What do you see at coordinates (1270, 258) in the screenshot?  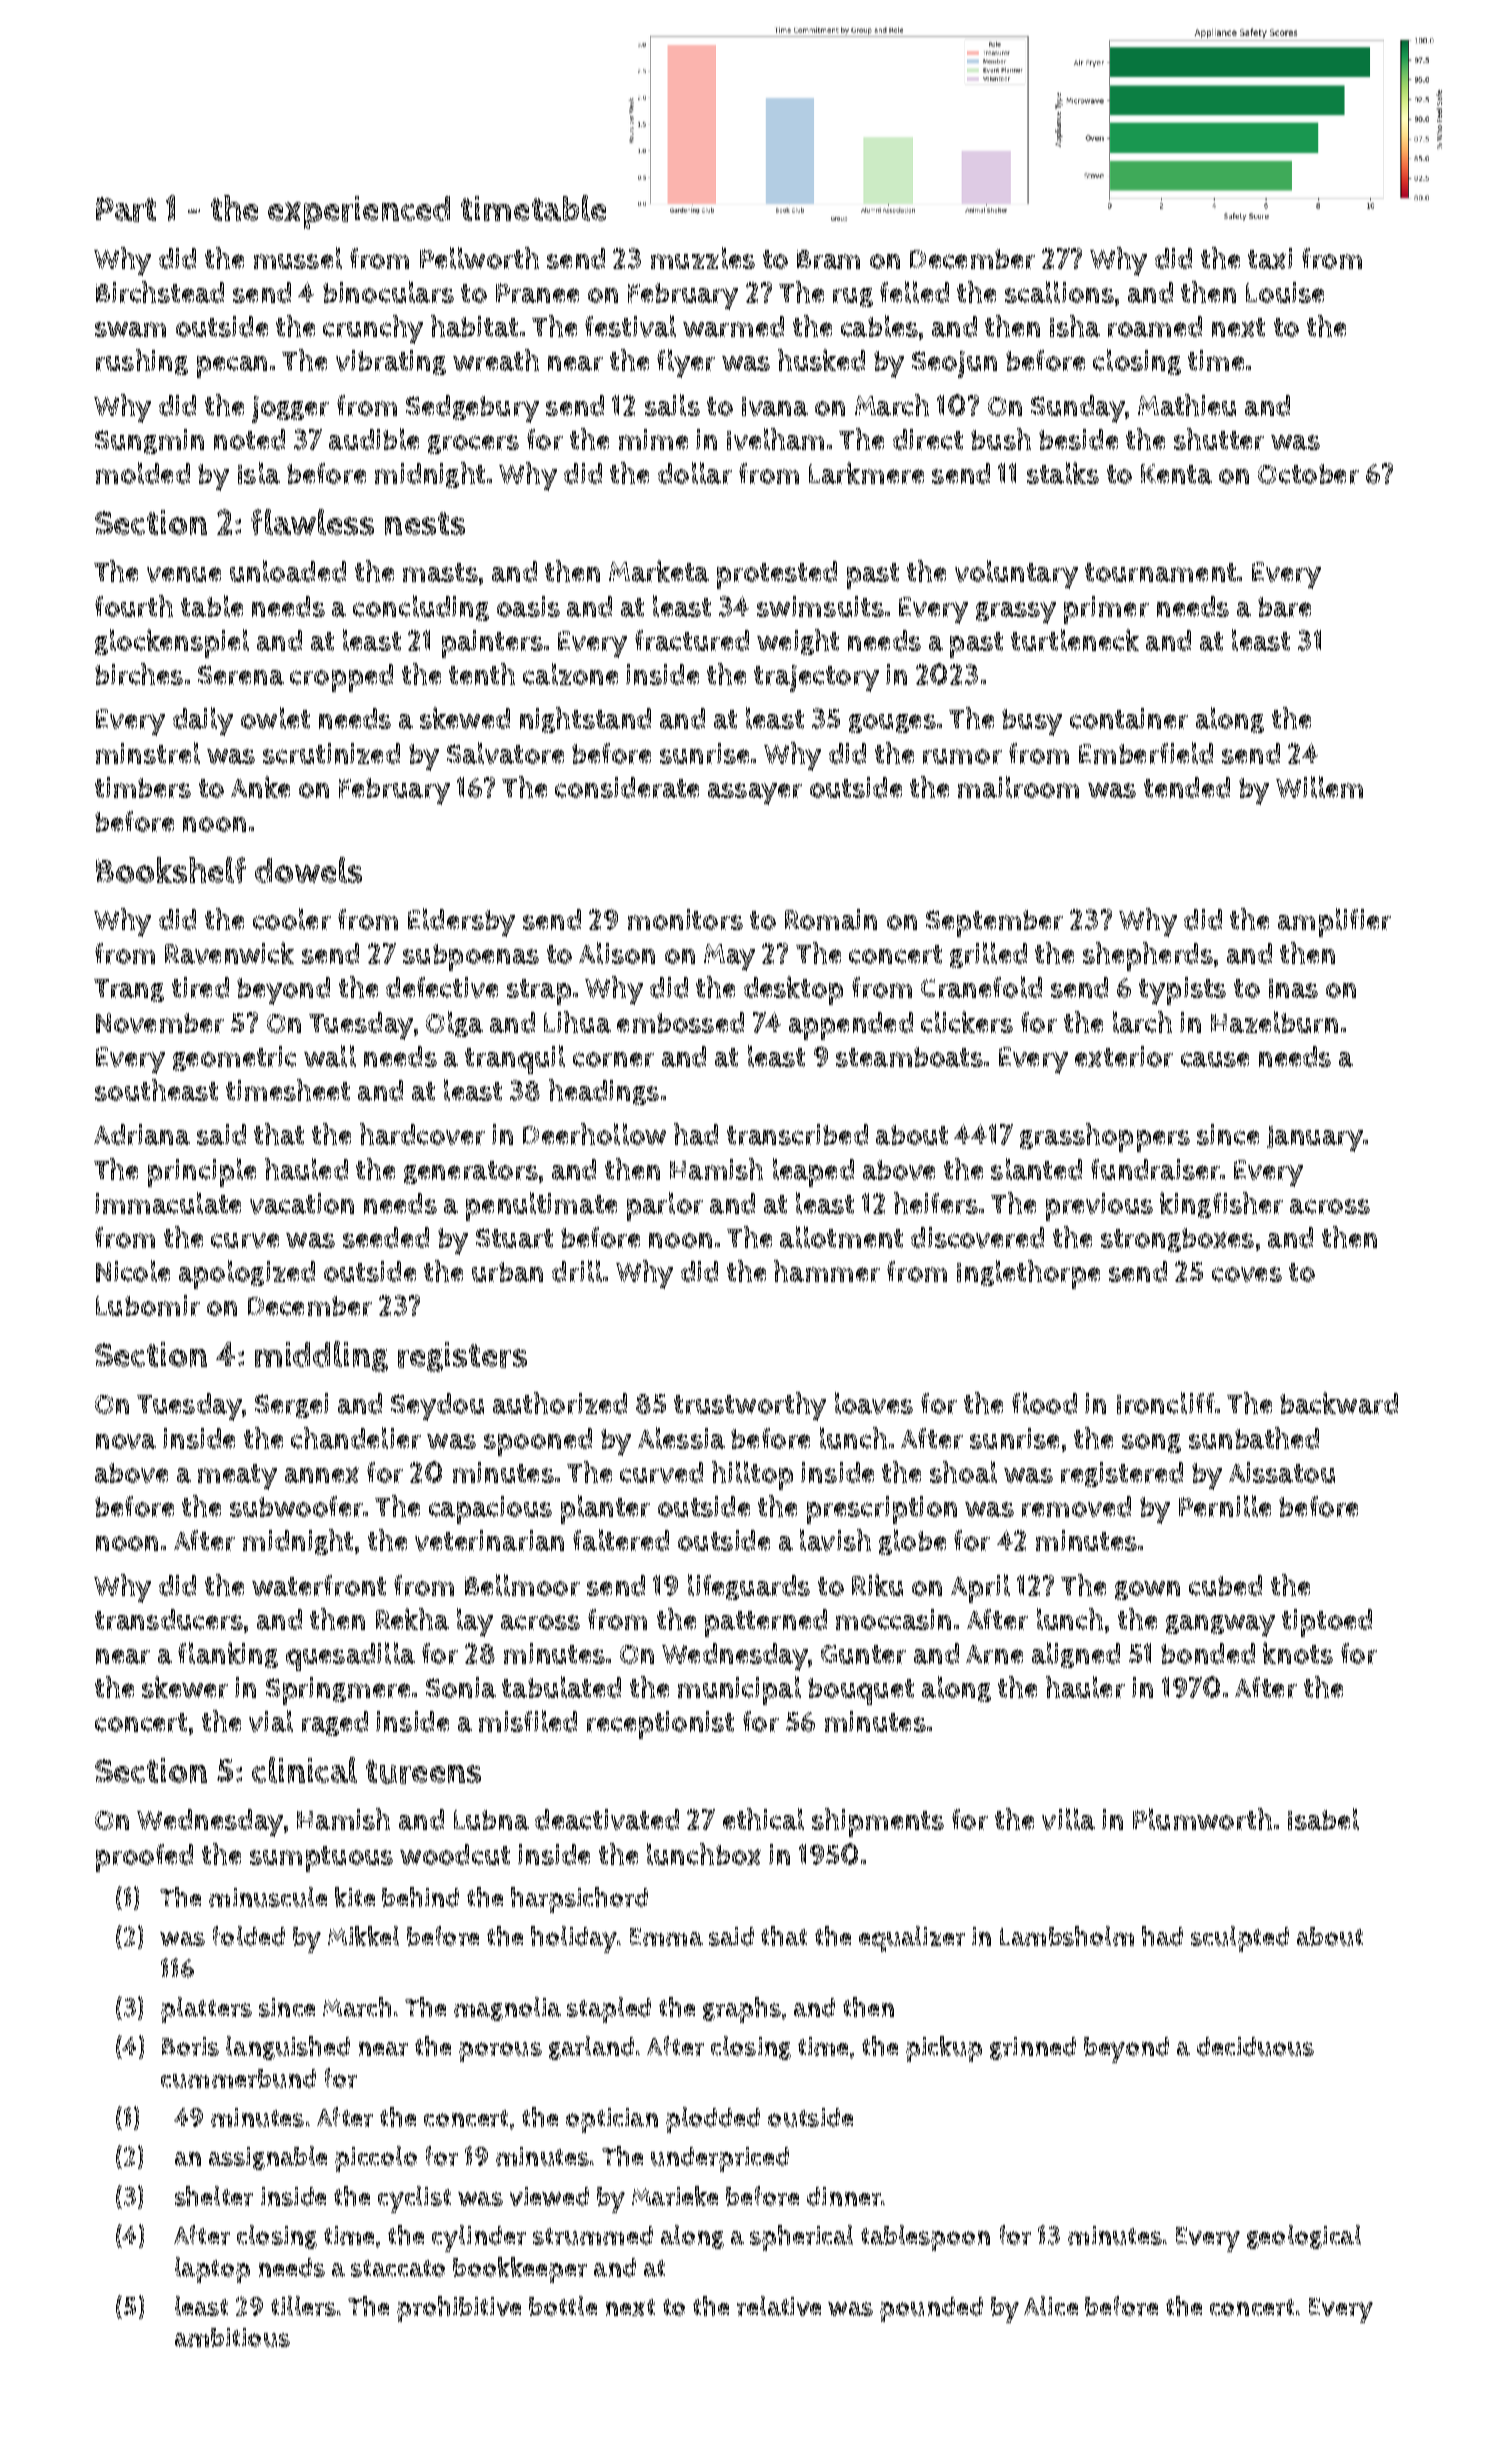 I see `taxi` at bounding box center [1270, 258].
